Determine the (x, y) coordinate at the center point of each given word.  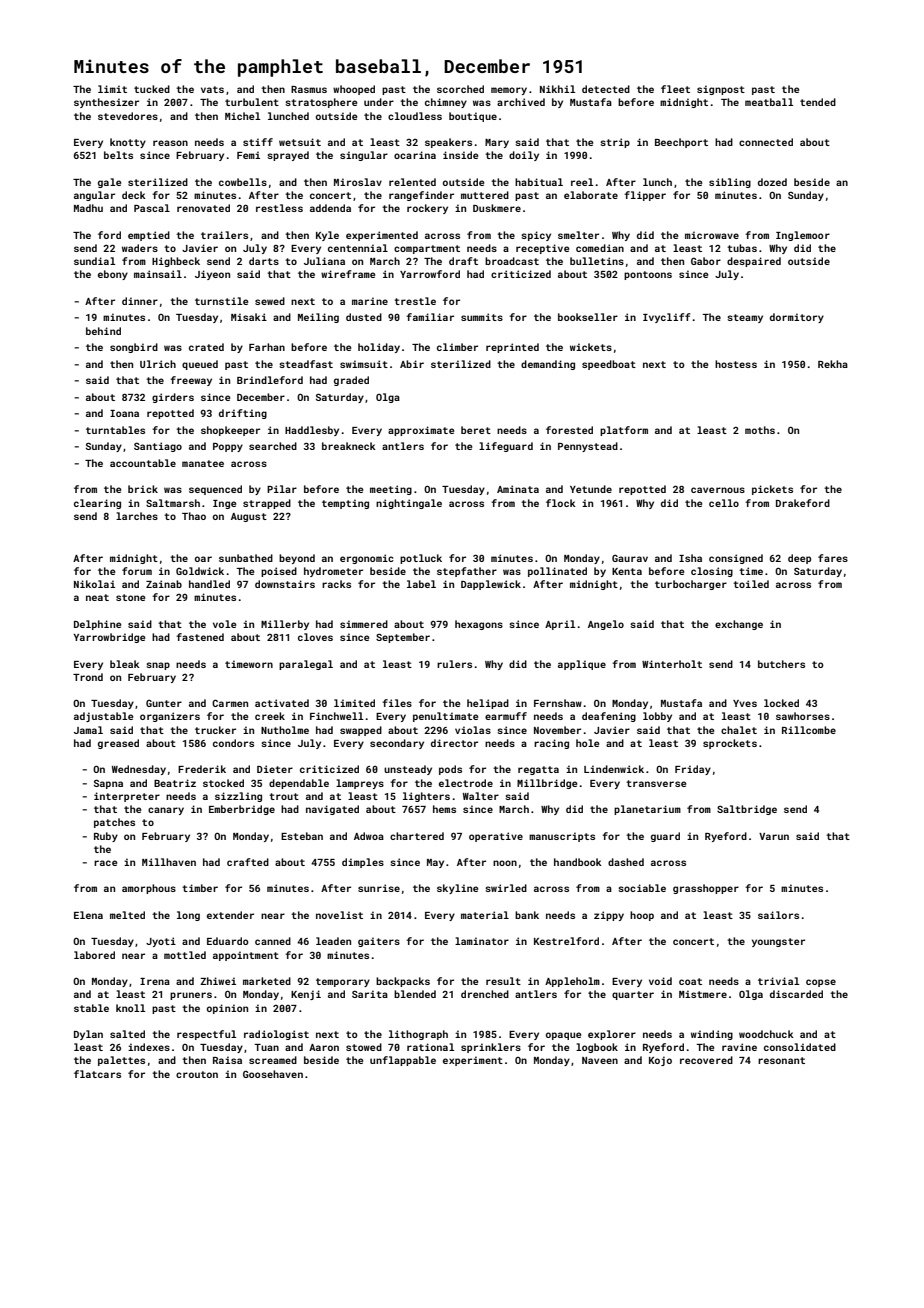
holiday (379, 348)
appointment (246, 956)
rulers (454, 664)
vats (212, 89)
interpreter (127, 797)
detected (606, 89)
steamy (745, 318)
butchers (781, 664)
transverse (656, 783)
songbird (134, 348)
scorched (460, 89)
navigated (332, 810)
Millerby (285, 625)
